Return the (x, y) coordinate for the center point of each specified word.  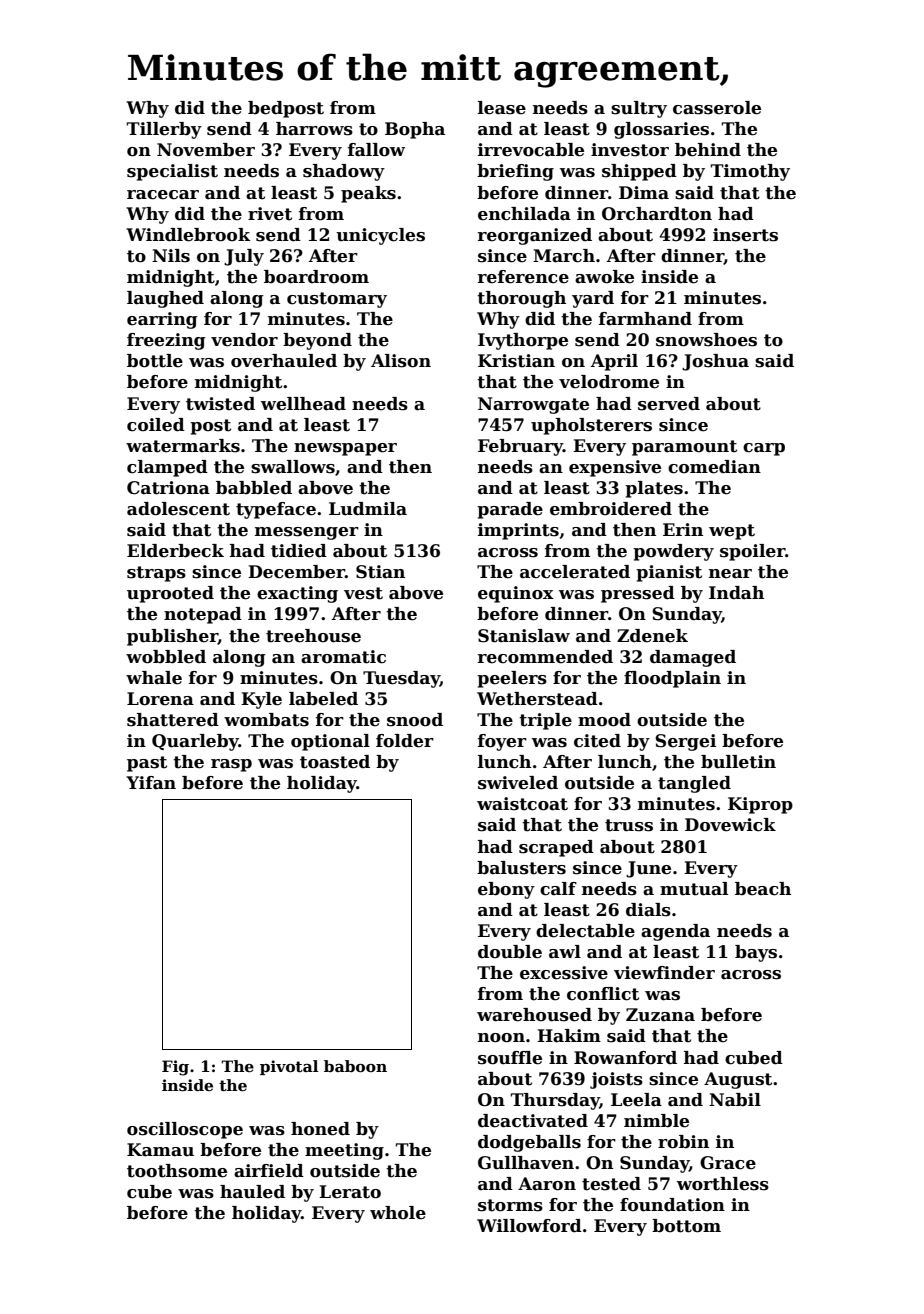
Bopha (415, 130)
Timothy (750, 172)
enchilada (524, 214)
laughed (165, 299)
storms (510, 1205)
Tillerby (164, 130)
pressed (638, 594)
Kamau (160, 1150)
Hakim (569, 1036)
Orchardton (657, 214)
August (738, 1080)
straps (156, 574)
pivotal (289, 1067)
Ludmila (368, 509)
